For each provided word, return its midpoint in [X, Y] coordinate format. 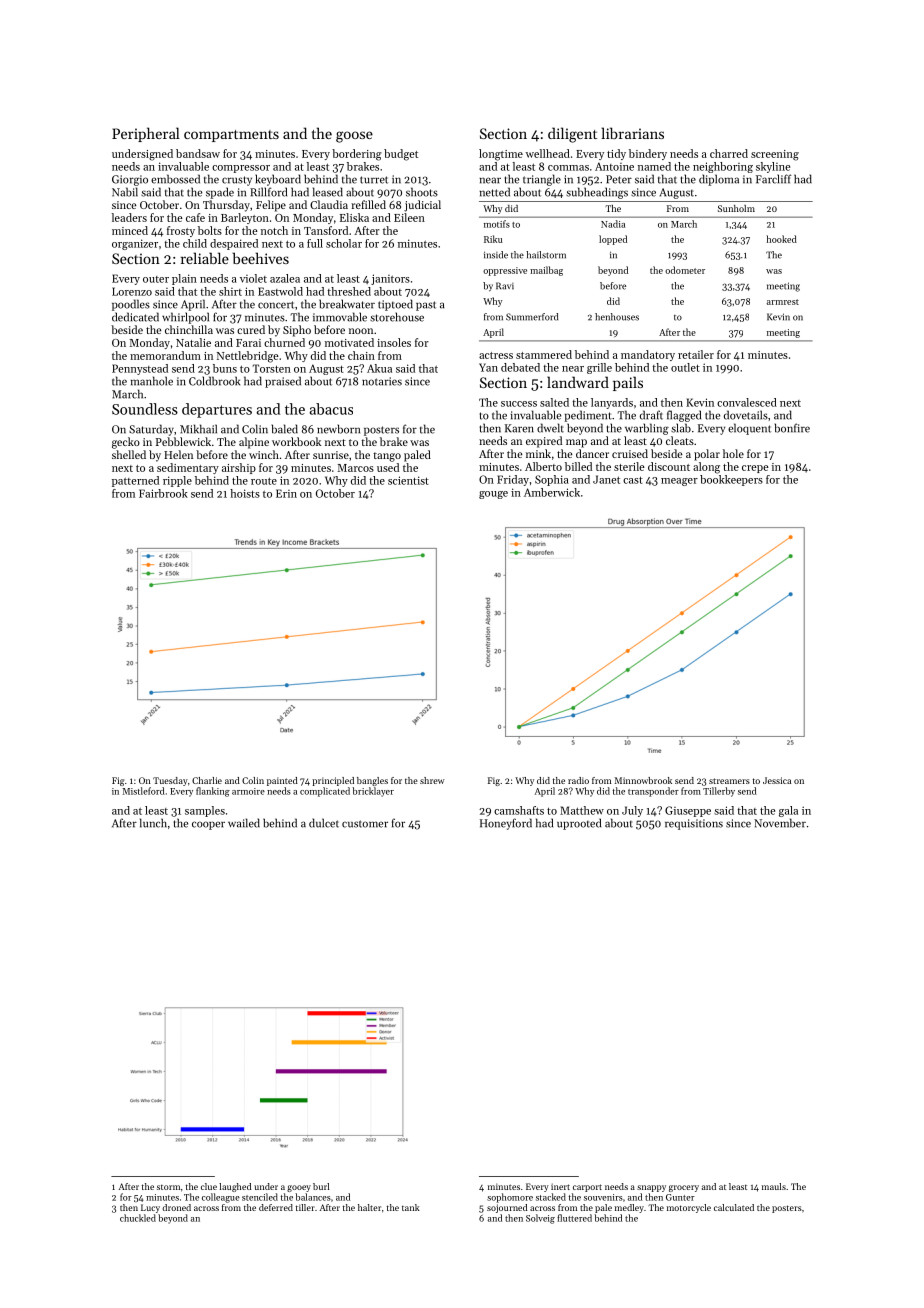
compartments [231, 136]
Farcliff [774, 179]
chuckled [138, 1218]
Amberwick [552, 492]
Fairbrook [163, 493]
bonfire [792, 428]
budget [401, 155]
